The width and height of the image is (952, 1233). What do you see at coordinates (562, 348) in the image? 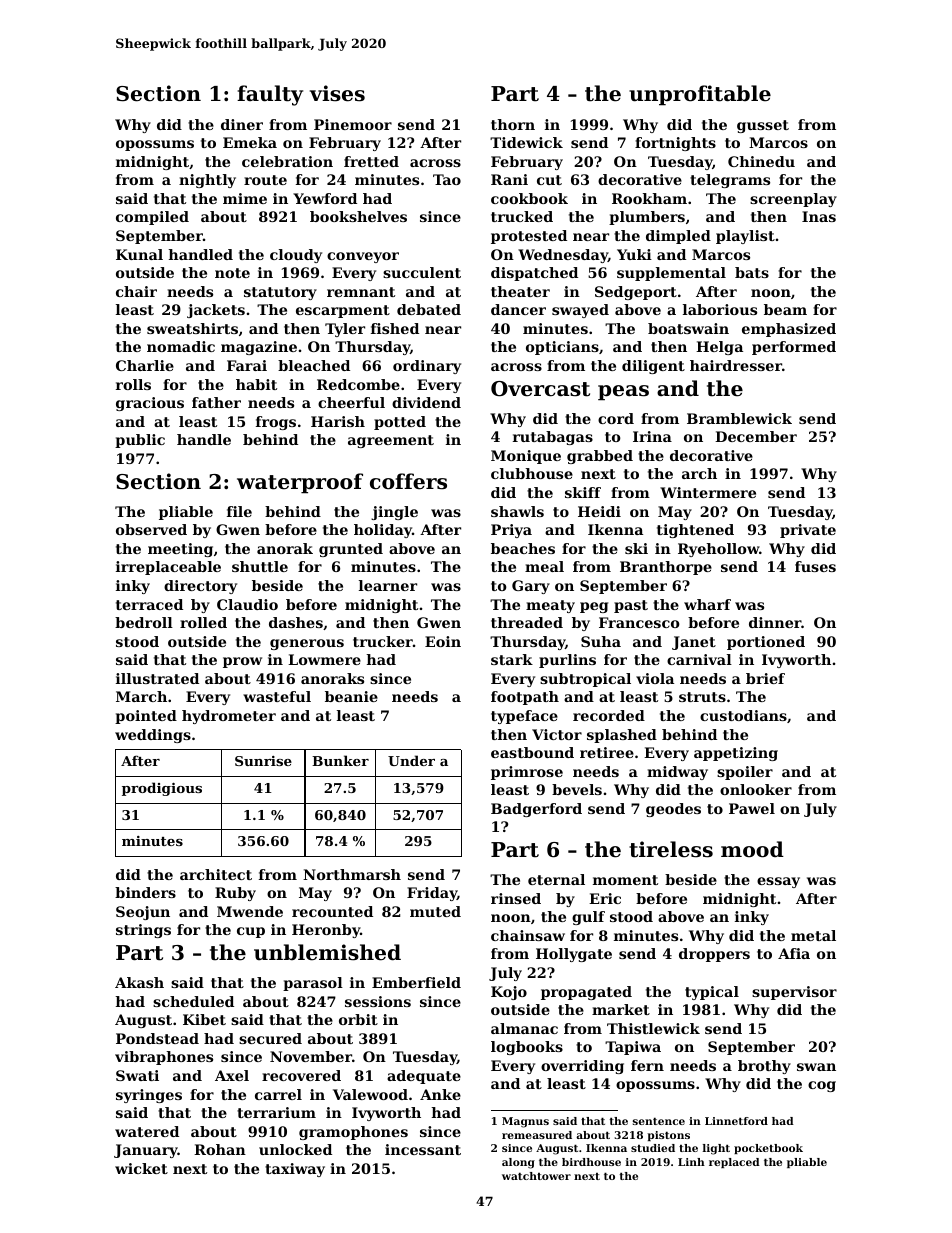
I see `opticians` at bounding box center [562, 348].
